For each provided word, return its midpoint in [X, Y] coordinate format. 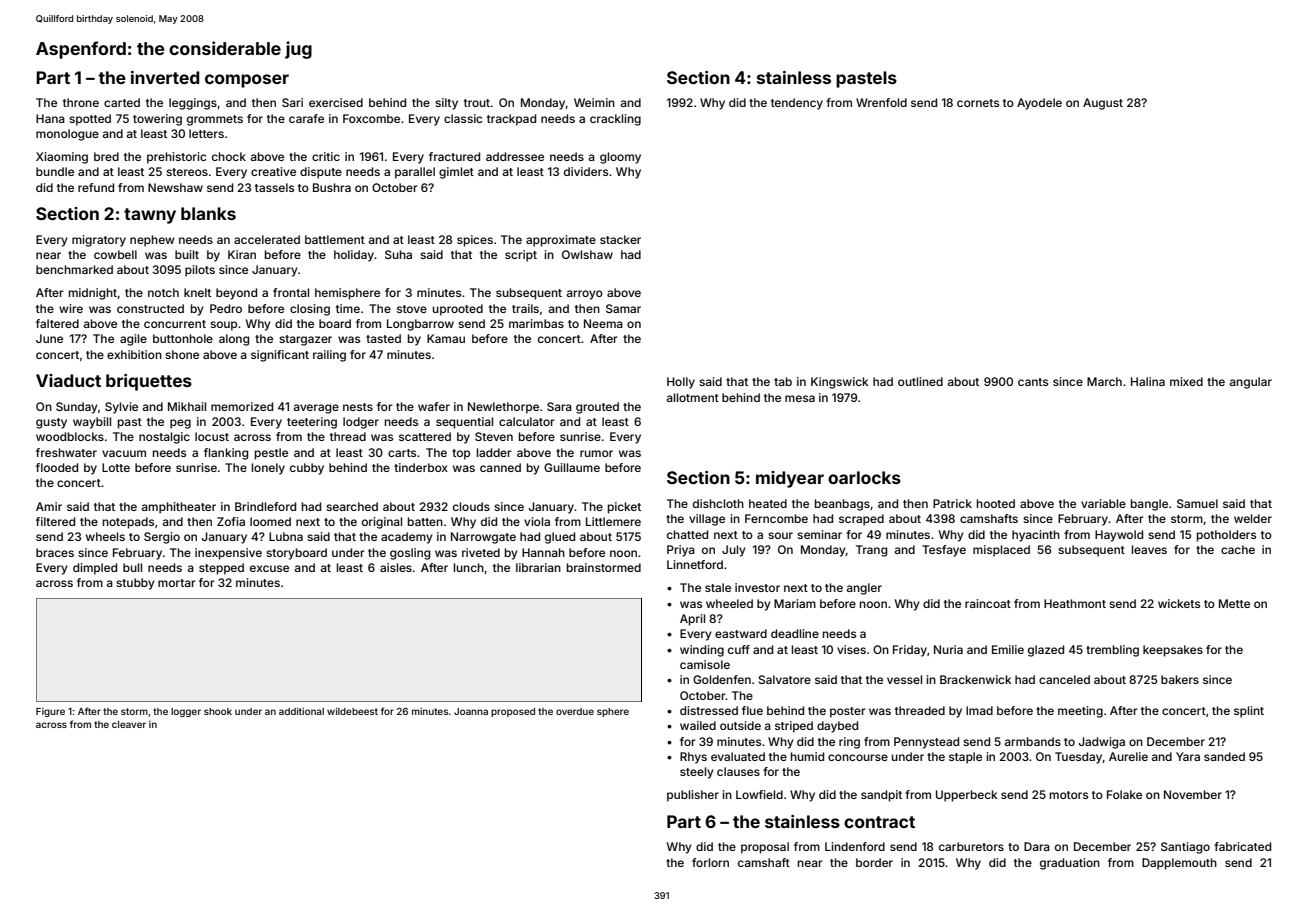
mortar [177, 583]
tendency [797, 104]
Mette [1234, 603]
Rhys [693, 758]
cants [1033, 382]
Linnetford [695, 564]
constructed [150, 308]
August [1103, 104]
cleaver [129, 724]
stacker [620, 239]
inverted [165, 77]
